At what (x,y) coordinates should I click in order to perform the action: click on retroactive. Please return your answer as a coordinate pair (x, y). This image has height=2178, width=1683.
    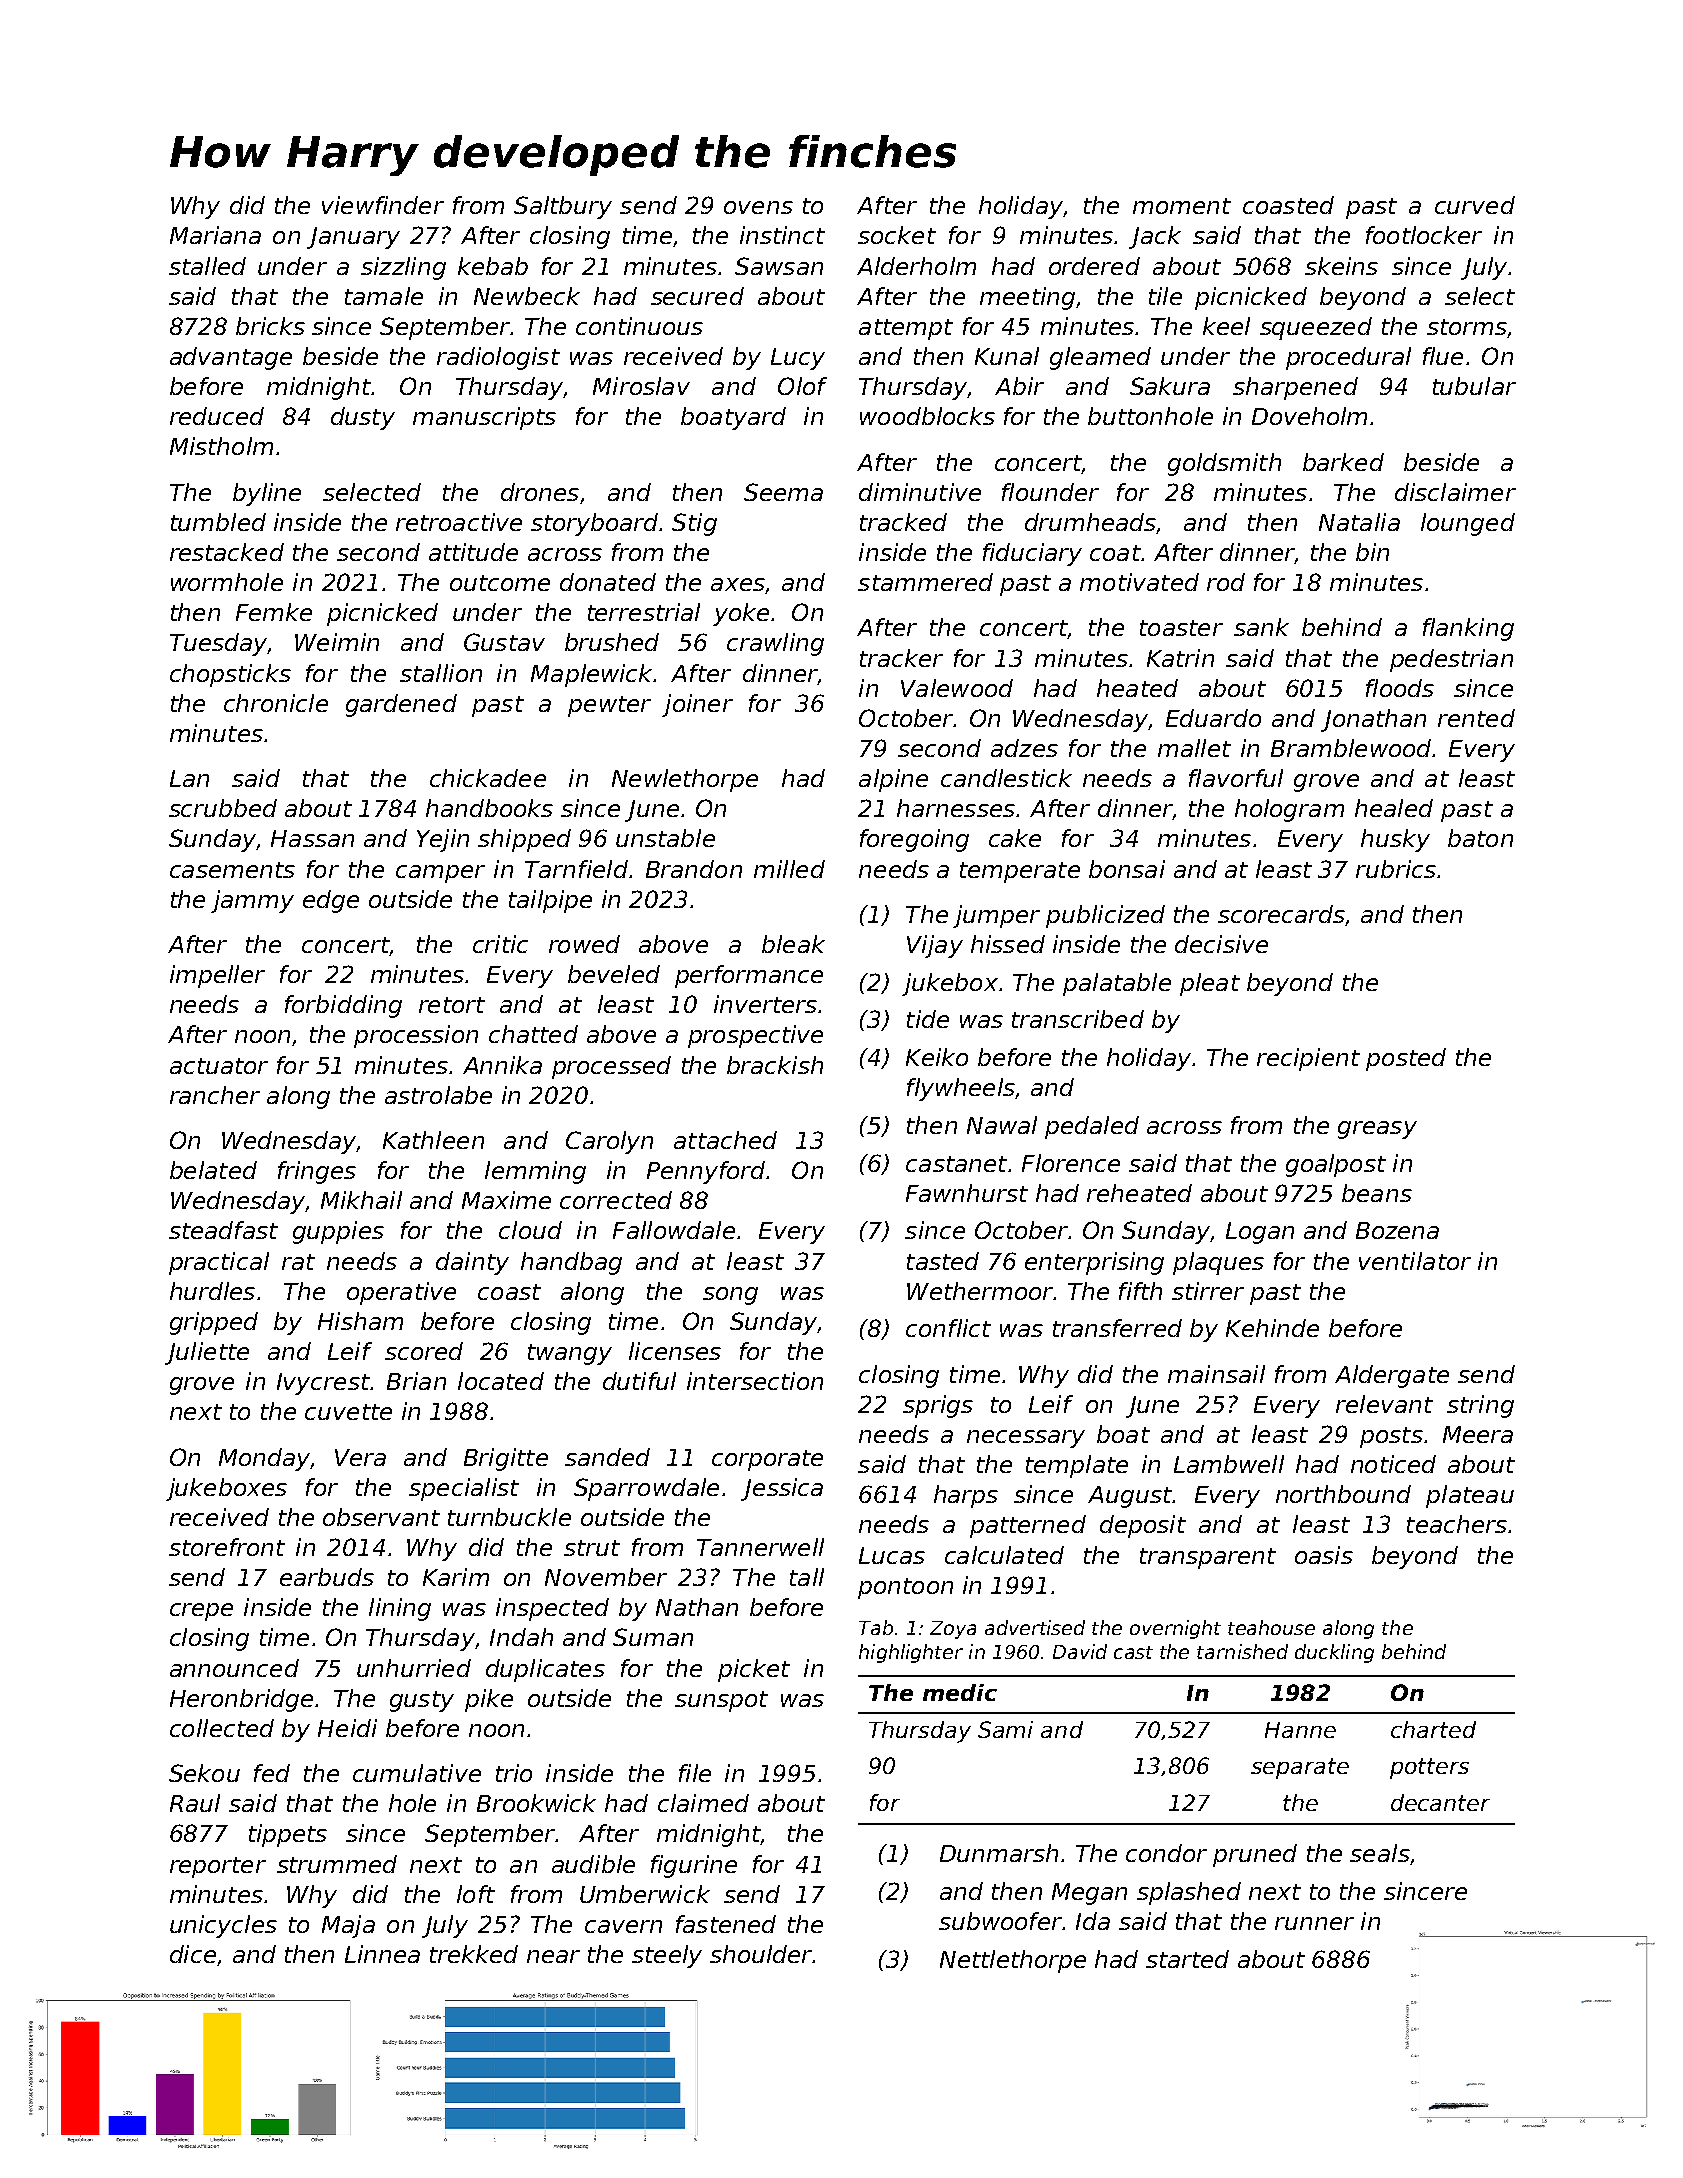
    Looking at the image, I should click on (459, 522).
